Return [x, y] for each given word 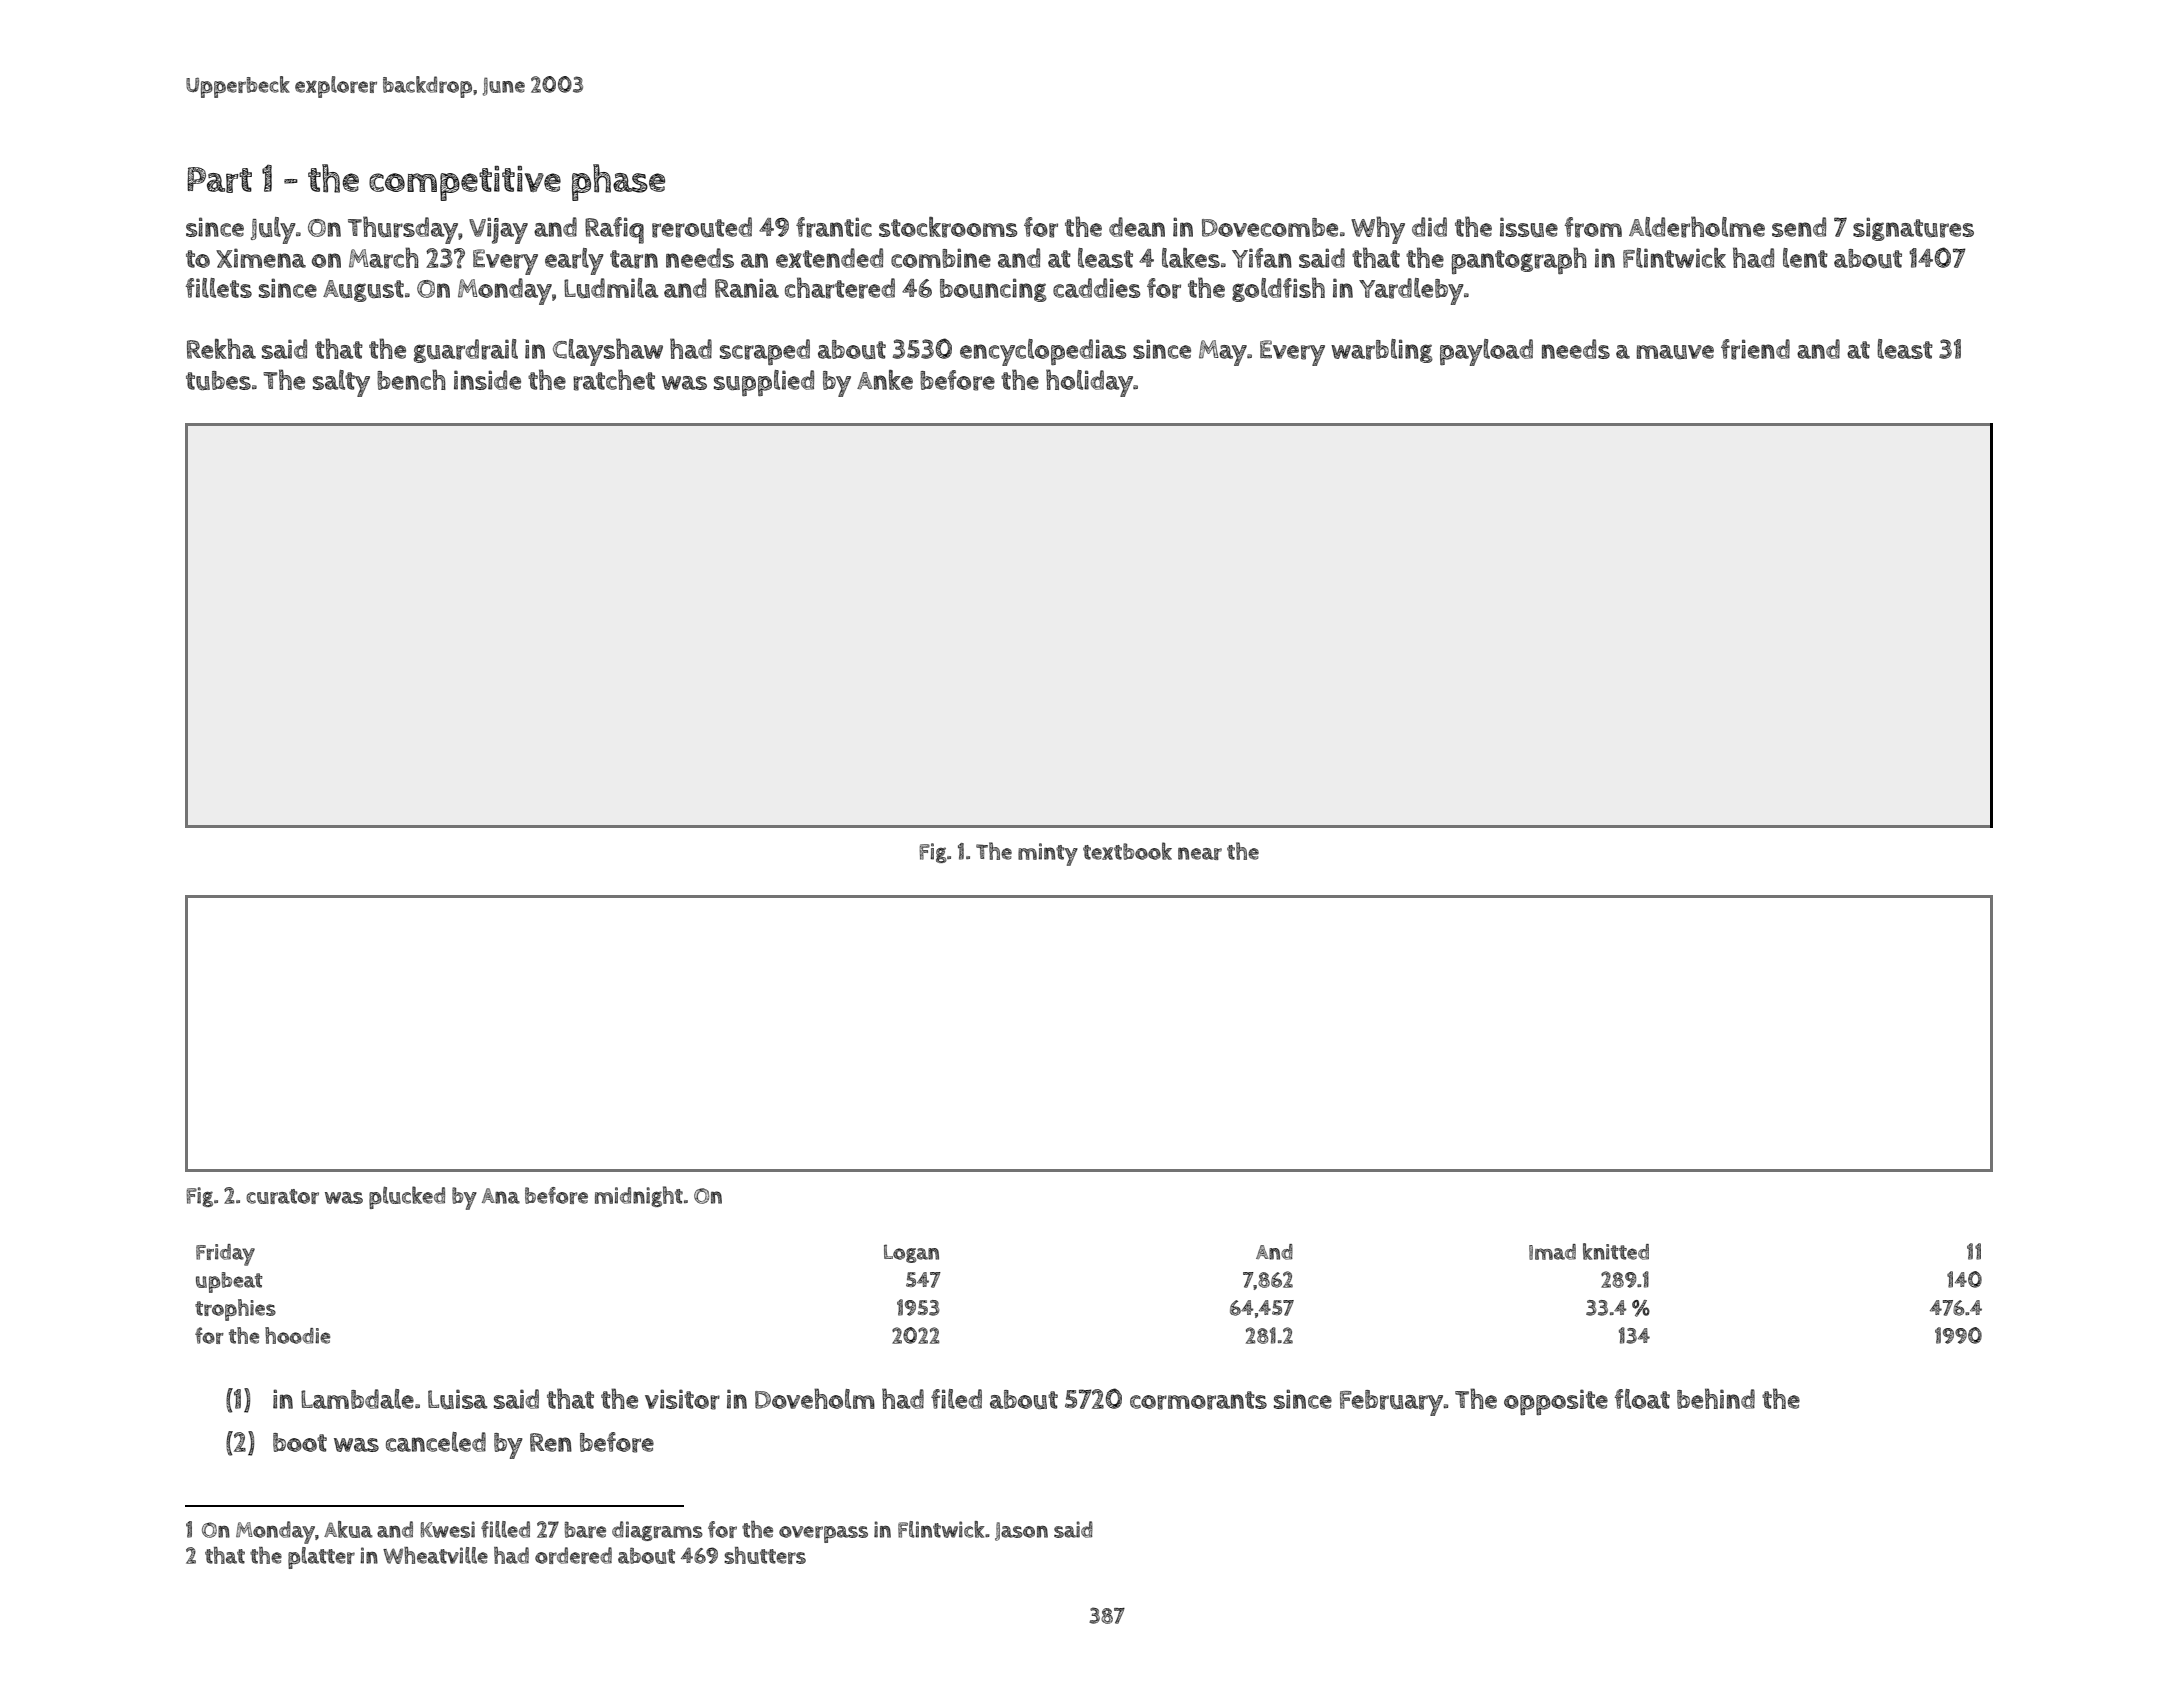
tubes [218, 380]
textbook [1127, 851]
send [1799, 227]
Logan [911, 1253]
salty [341, 383]
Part [219, 180]
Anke [885, 380]
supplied [764, 383]
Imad [1552, 1252]
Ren [551, 1442]
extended [829, 258]
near [1200, 853]
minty [1048, 854]
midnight [639, 1196]
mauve [1675, 352]
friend [1755, 349]
